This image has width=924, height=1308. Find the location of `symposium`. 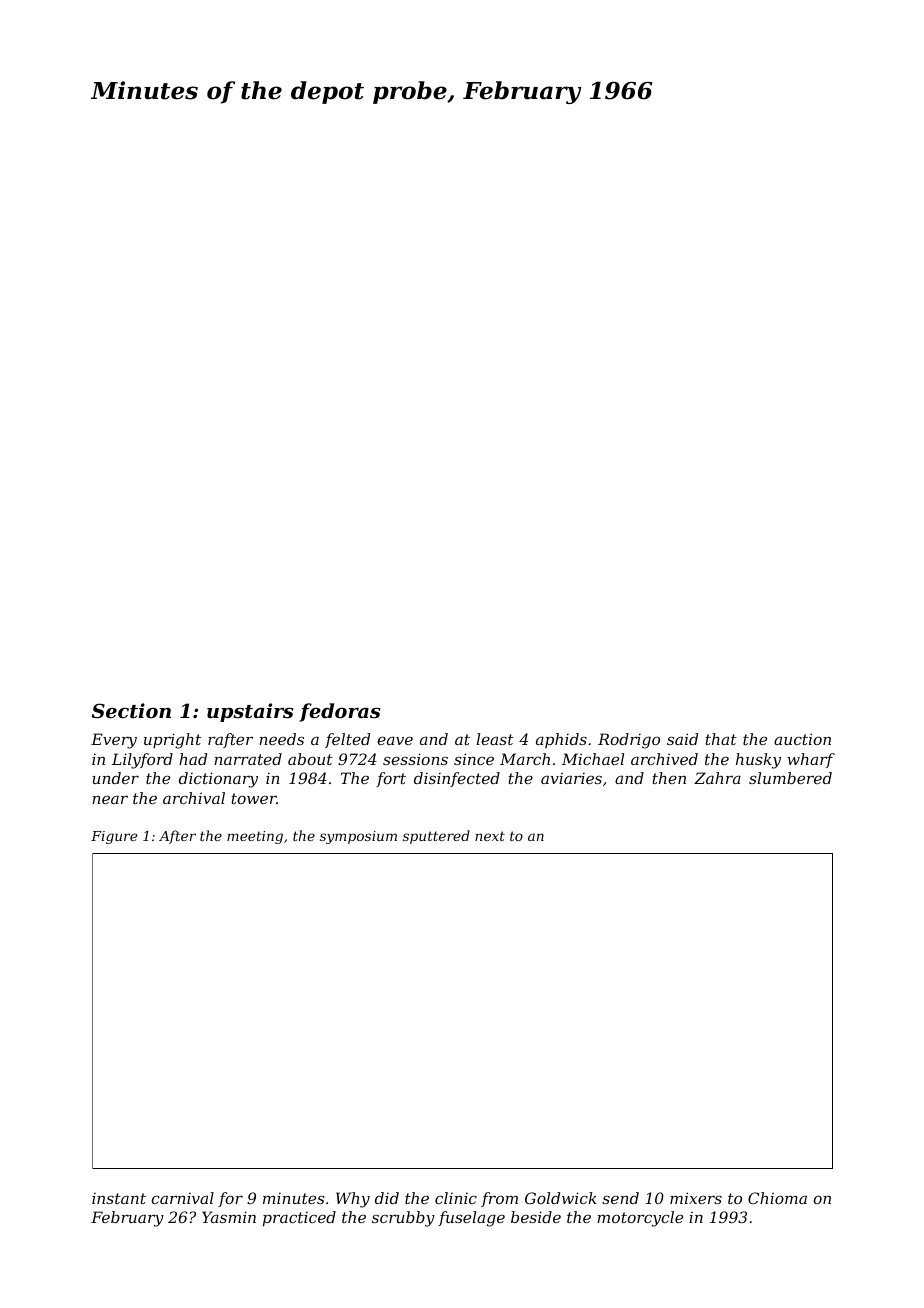

symposium is located at coordinates (358, 837).
